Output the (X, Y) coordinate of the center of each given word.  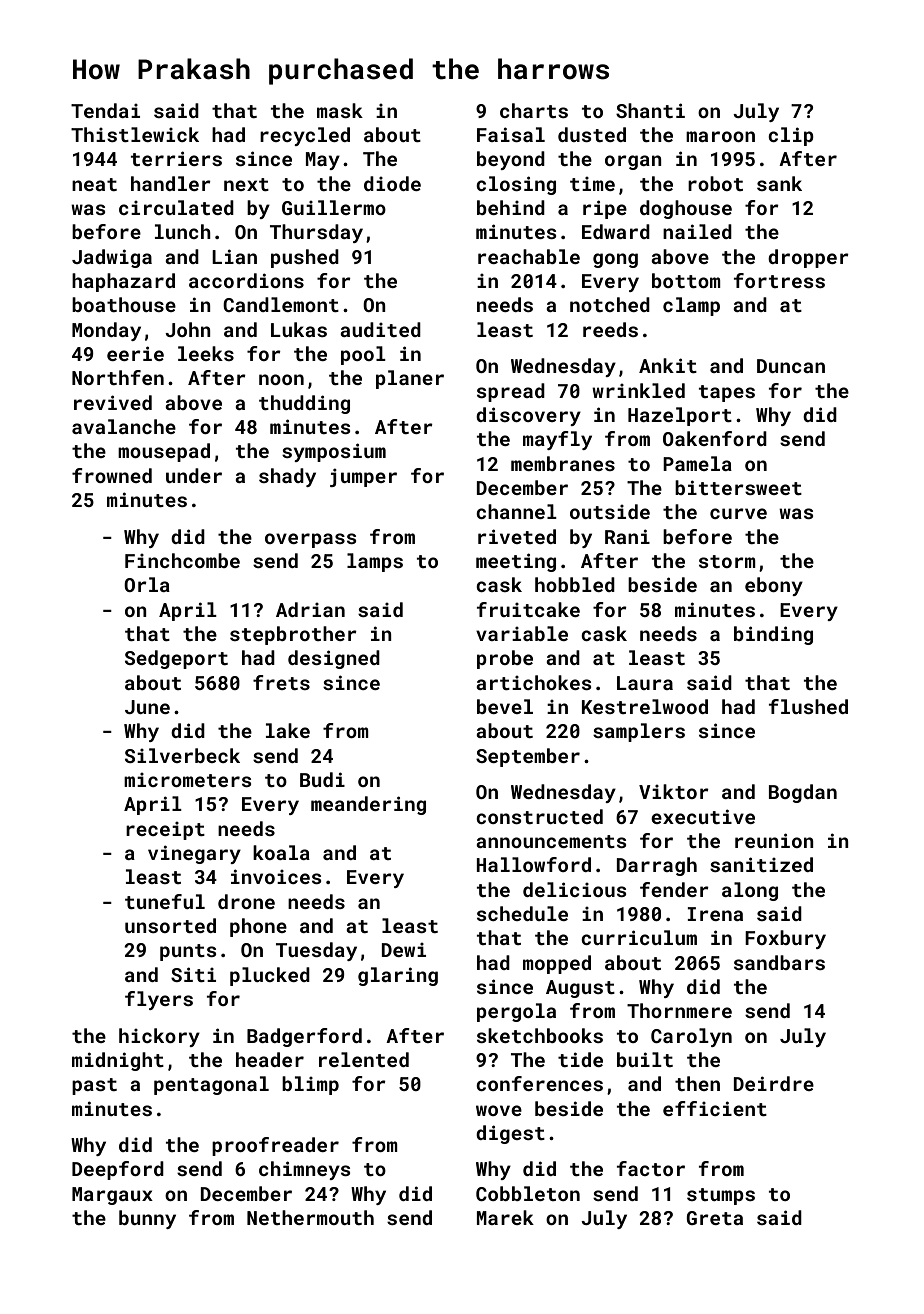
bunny (147, 1219)
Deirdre (774, 1083)
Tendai (105, 110)
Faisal (511, 134)
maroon (720, 136)
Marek (505, 1217)
